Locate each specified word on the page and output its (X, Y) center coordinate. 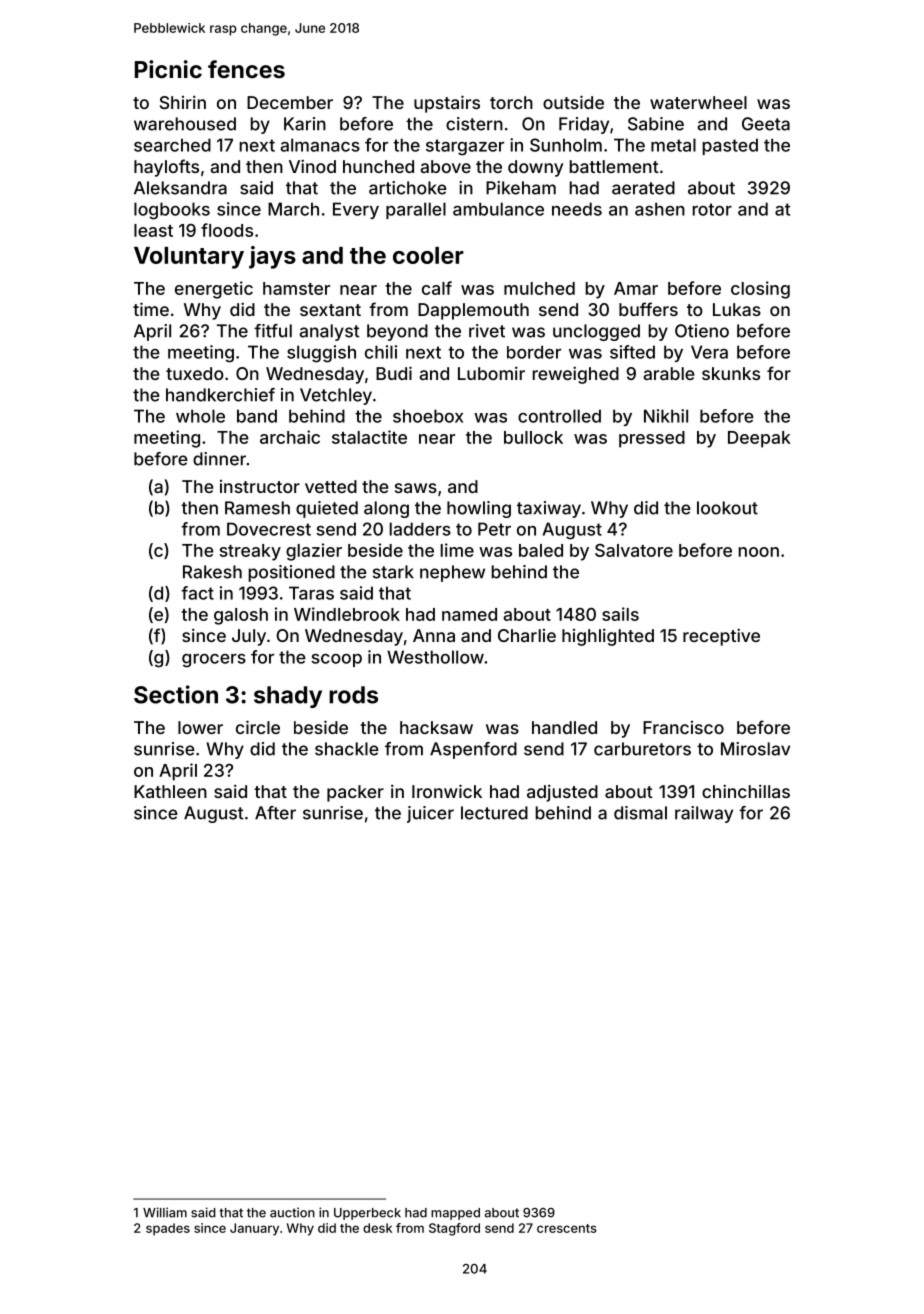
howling (479, 509)
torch (511, 102)
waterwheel (698, 102)
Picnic (168, 69)
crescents (567, 1228)
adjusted (562, 793)
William (165, 1212)
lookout (727, 508)
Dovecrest (269, 529)
